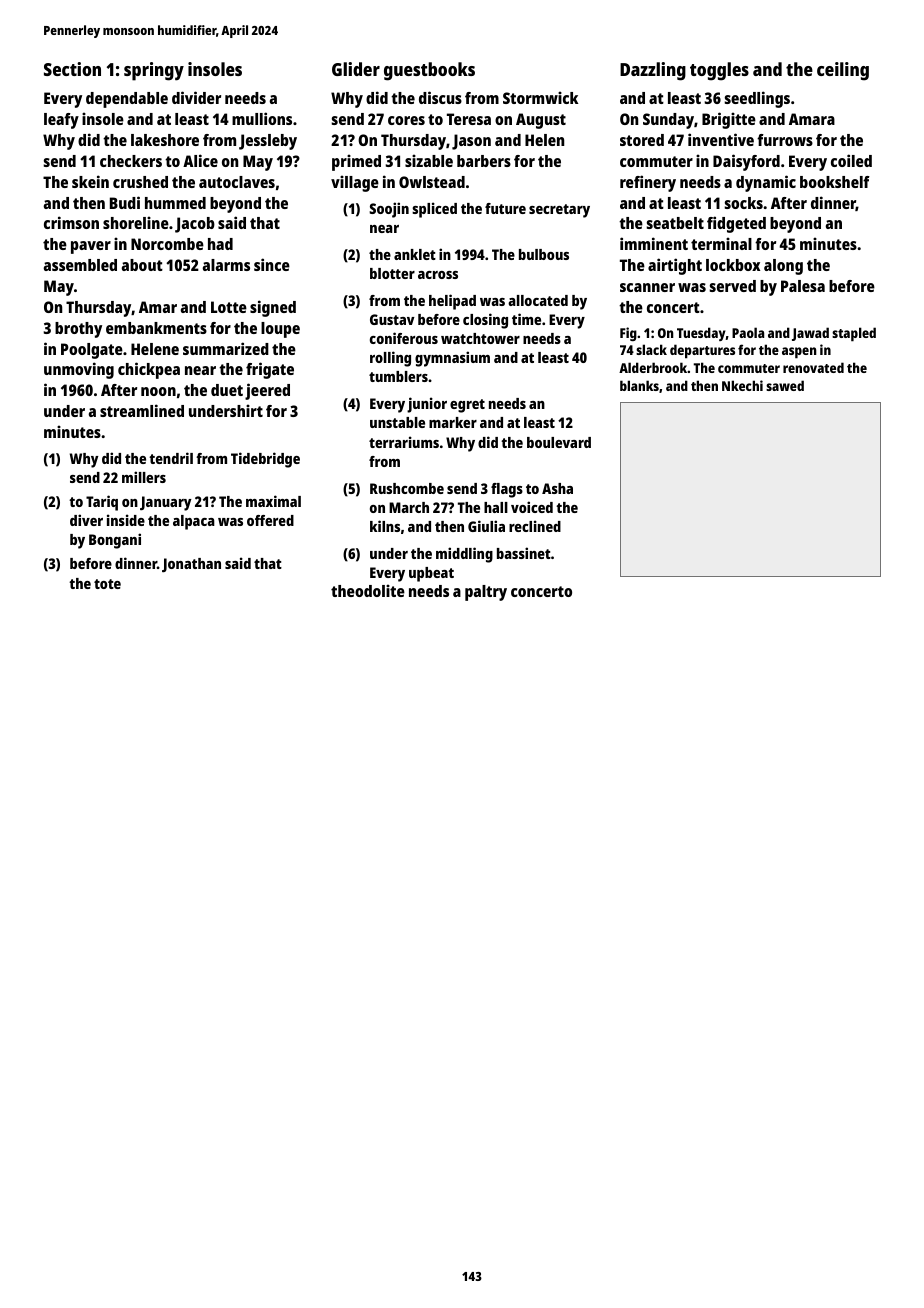 This screenshot has height=1308, width=924. What do you see at coordinates (220, 244) in the screenshot?
I see `had` at bounding box center [220, 244].
